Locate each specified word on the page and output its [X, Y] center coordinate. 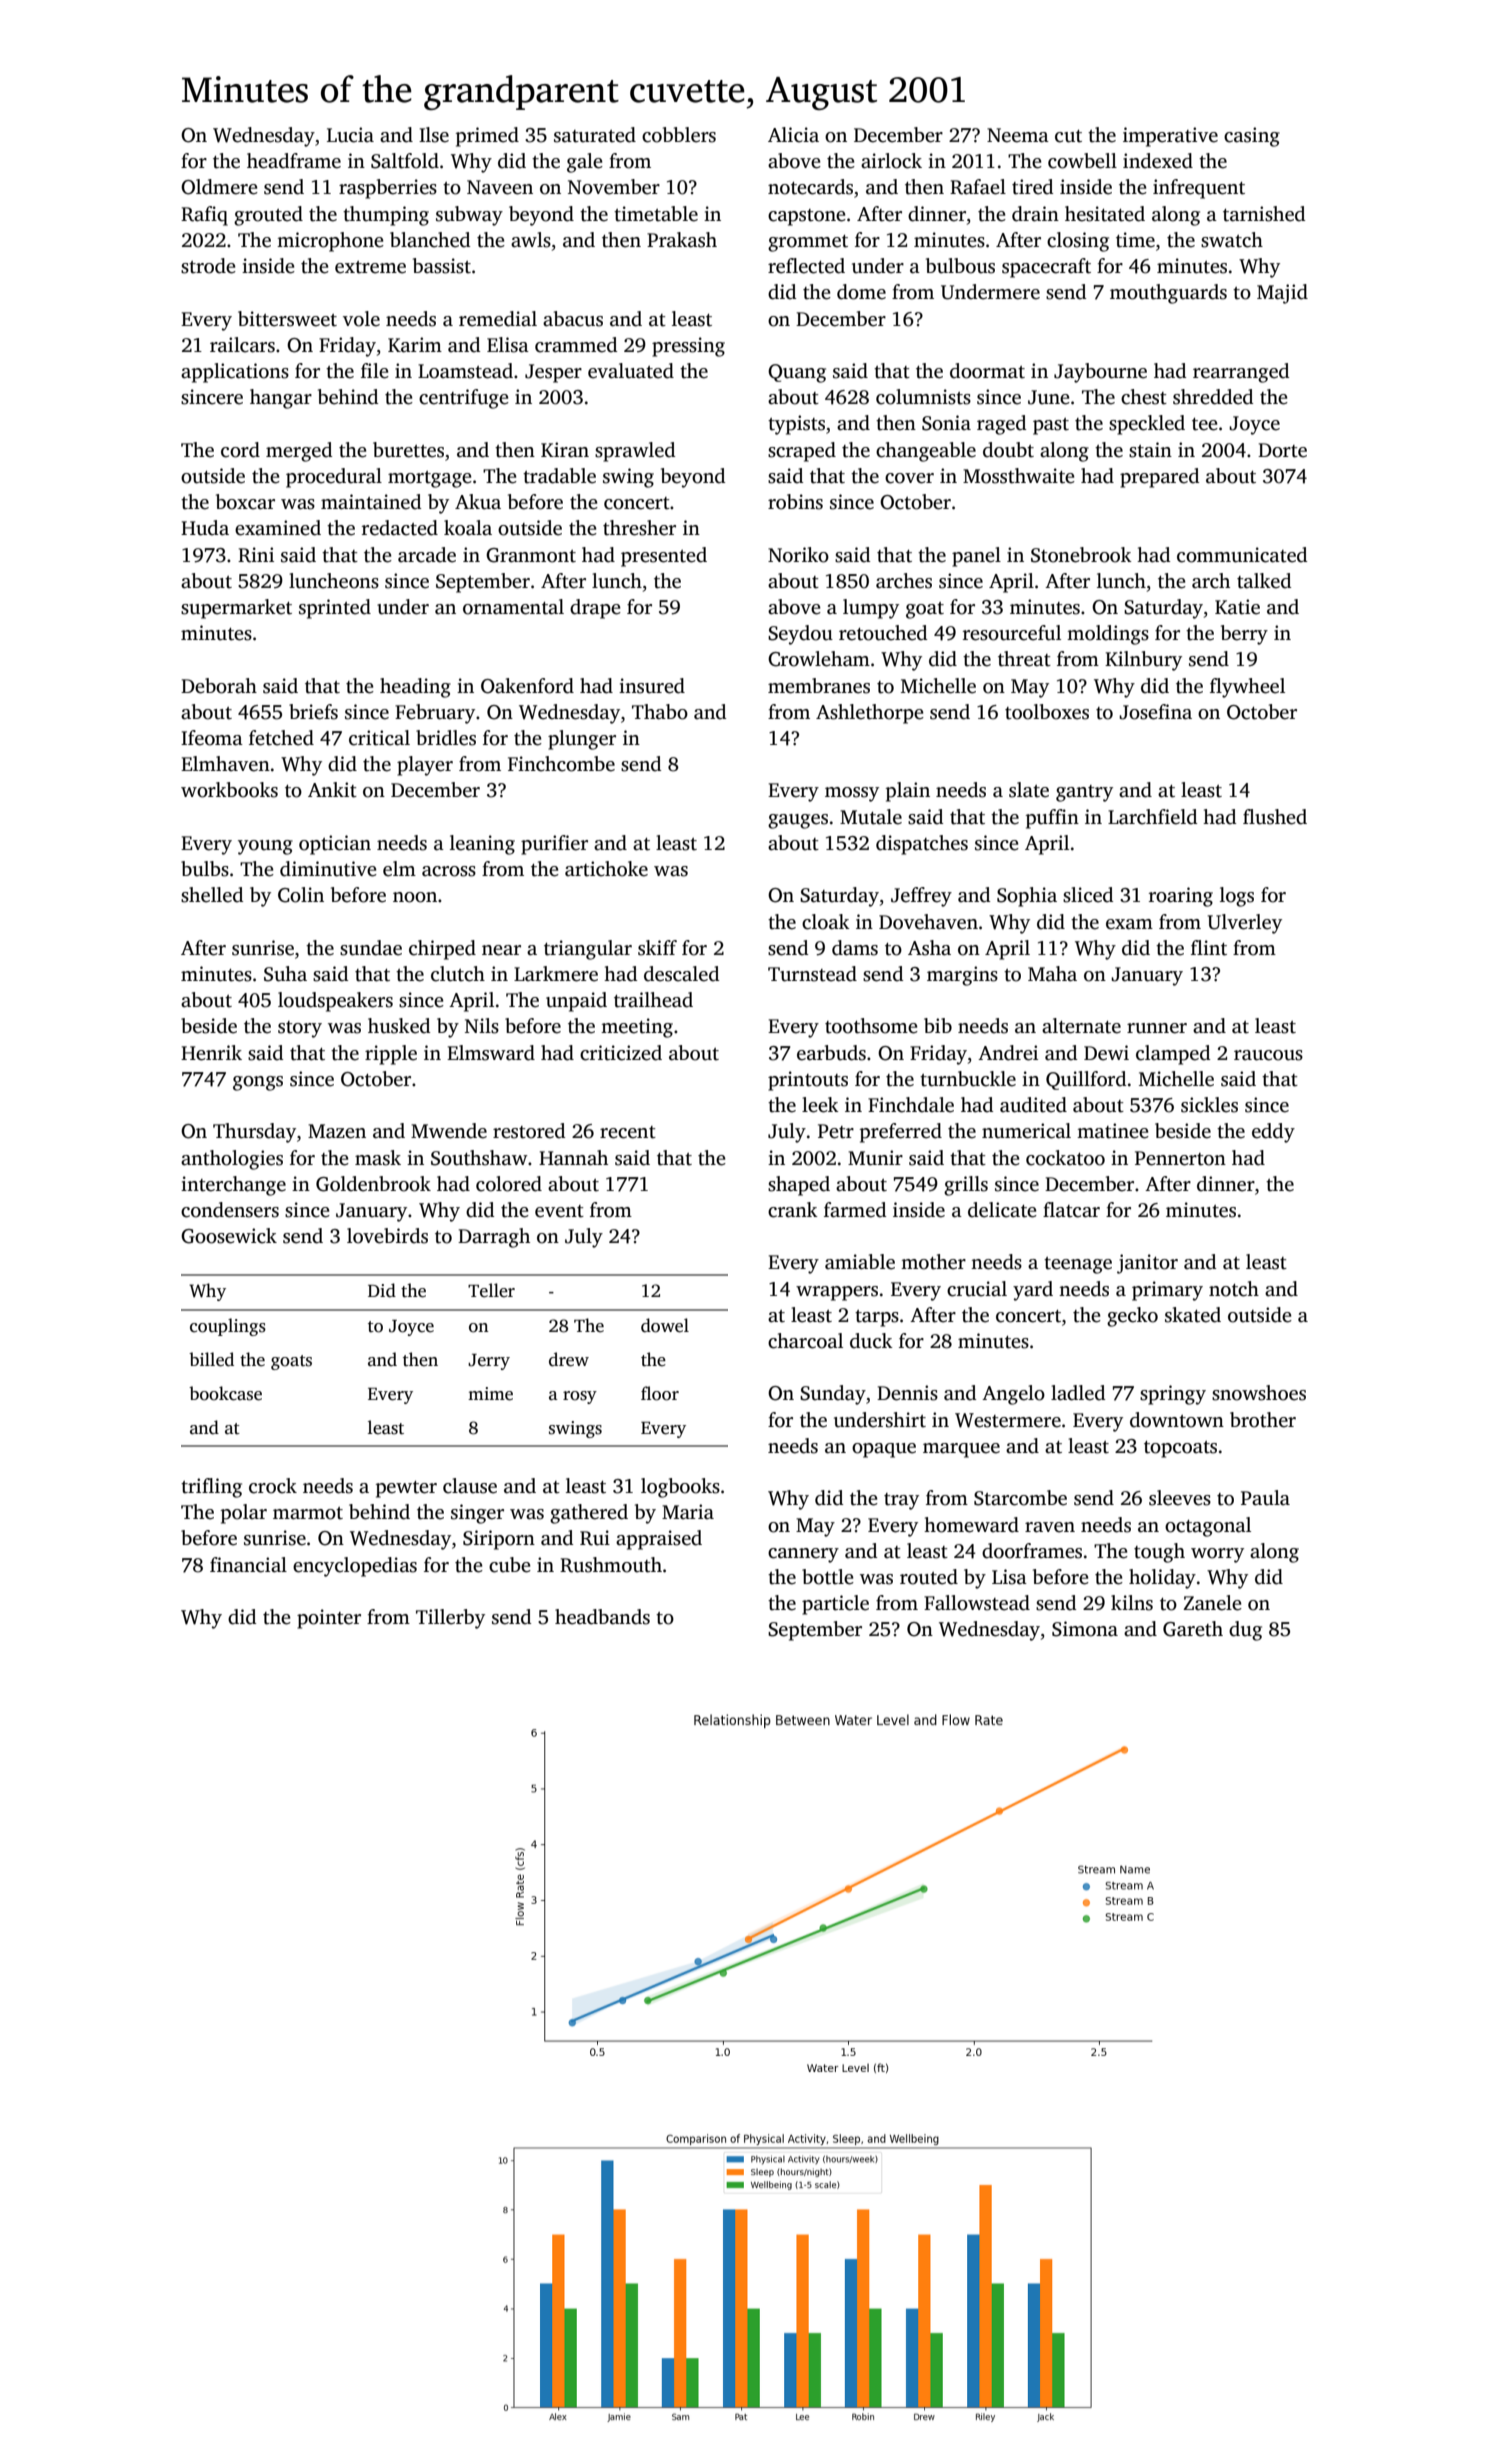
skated [1193, 1315]
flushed [1275, 817]
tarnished [1264, 214]
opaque [884, 1450]
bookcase [225, 1393]
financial [248, 1565]
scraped [802, 452]
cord [240, 450]
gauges [798, 821]
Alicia [793, 135]
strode [208, 266]
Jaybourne [1100, 373]
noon [415, 897]
